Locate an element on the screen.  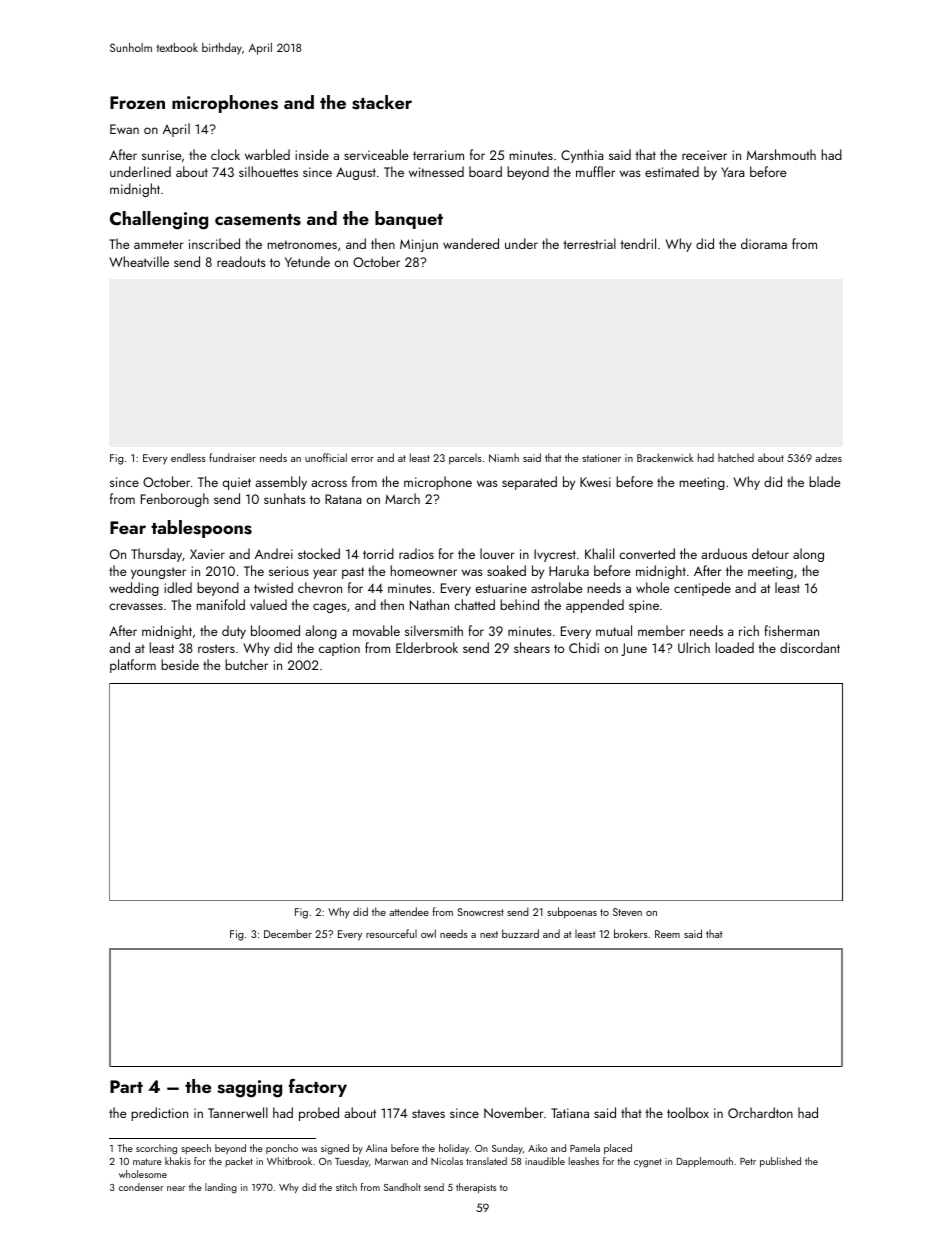
December is located at coordinates (288, 933).
